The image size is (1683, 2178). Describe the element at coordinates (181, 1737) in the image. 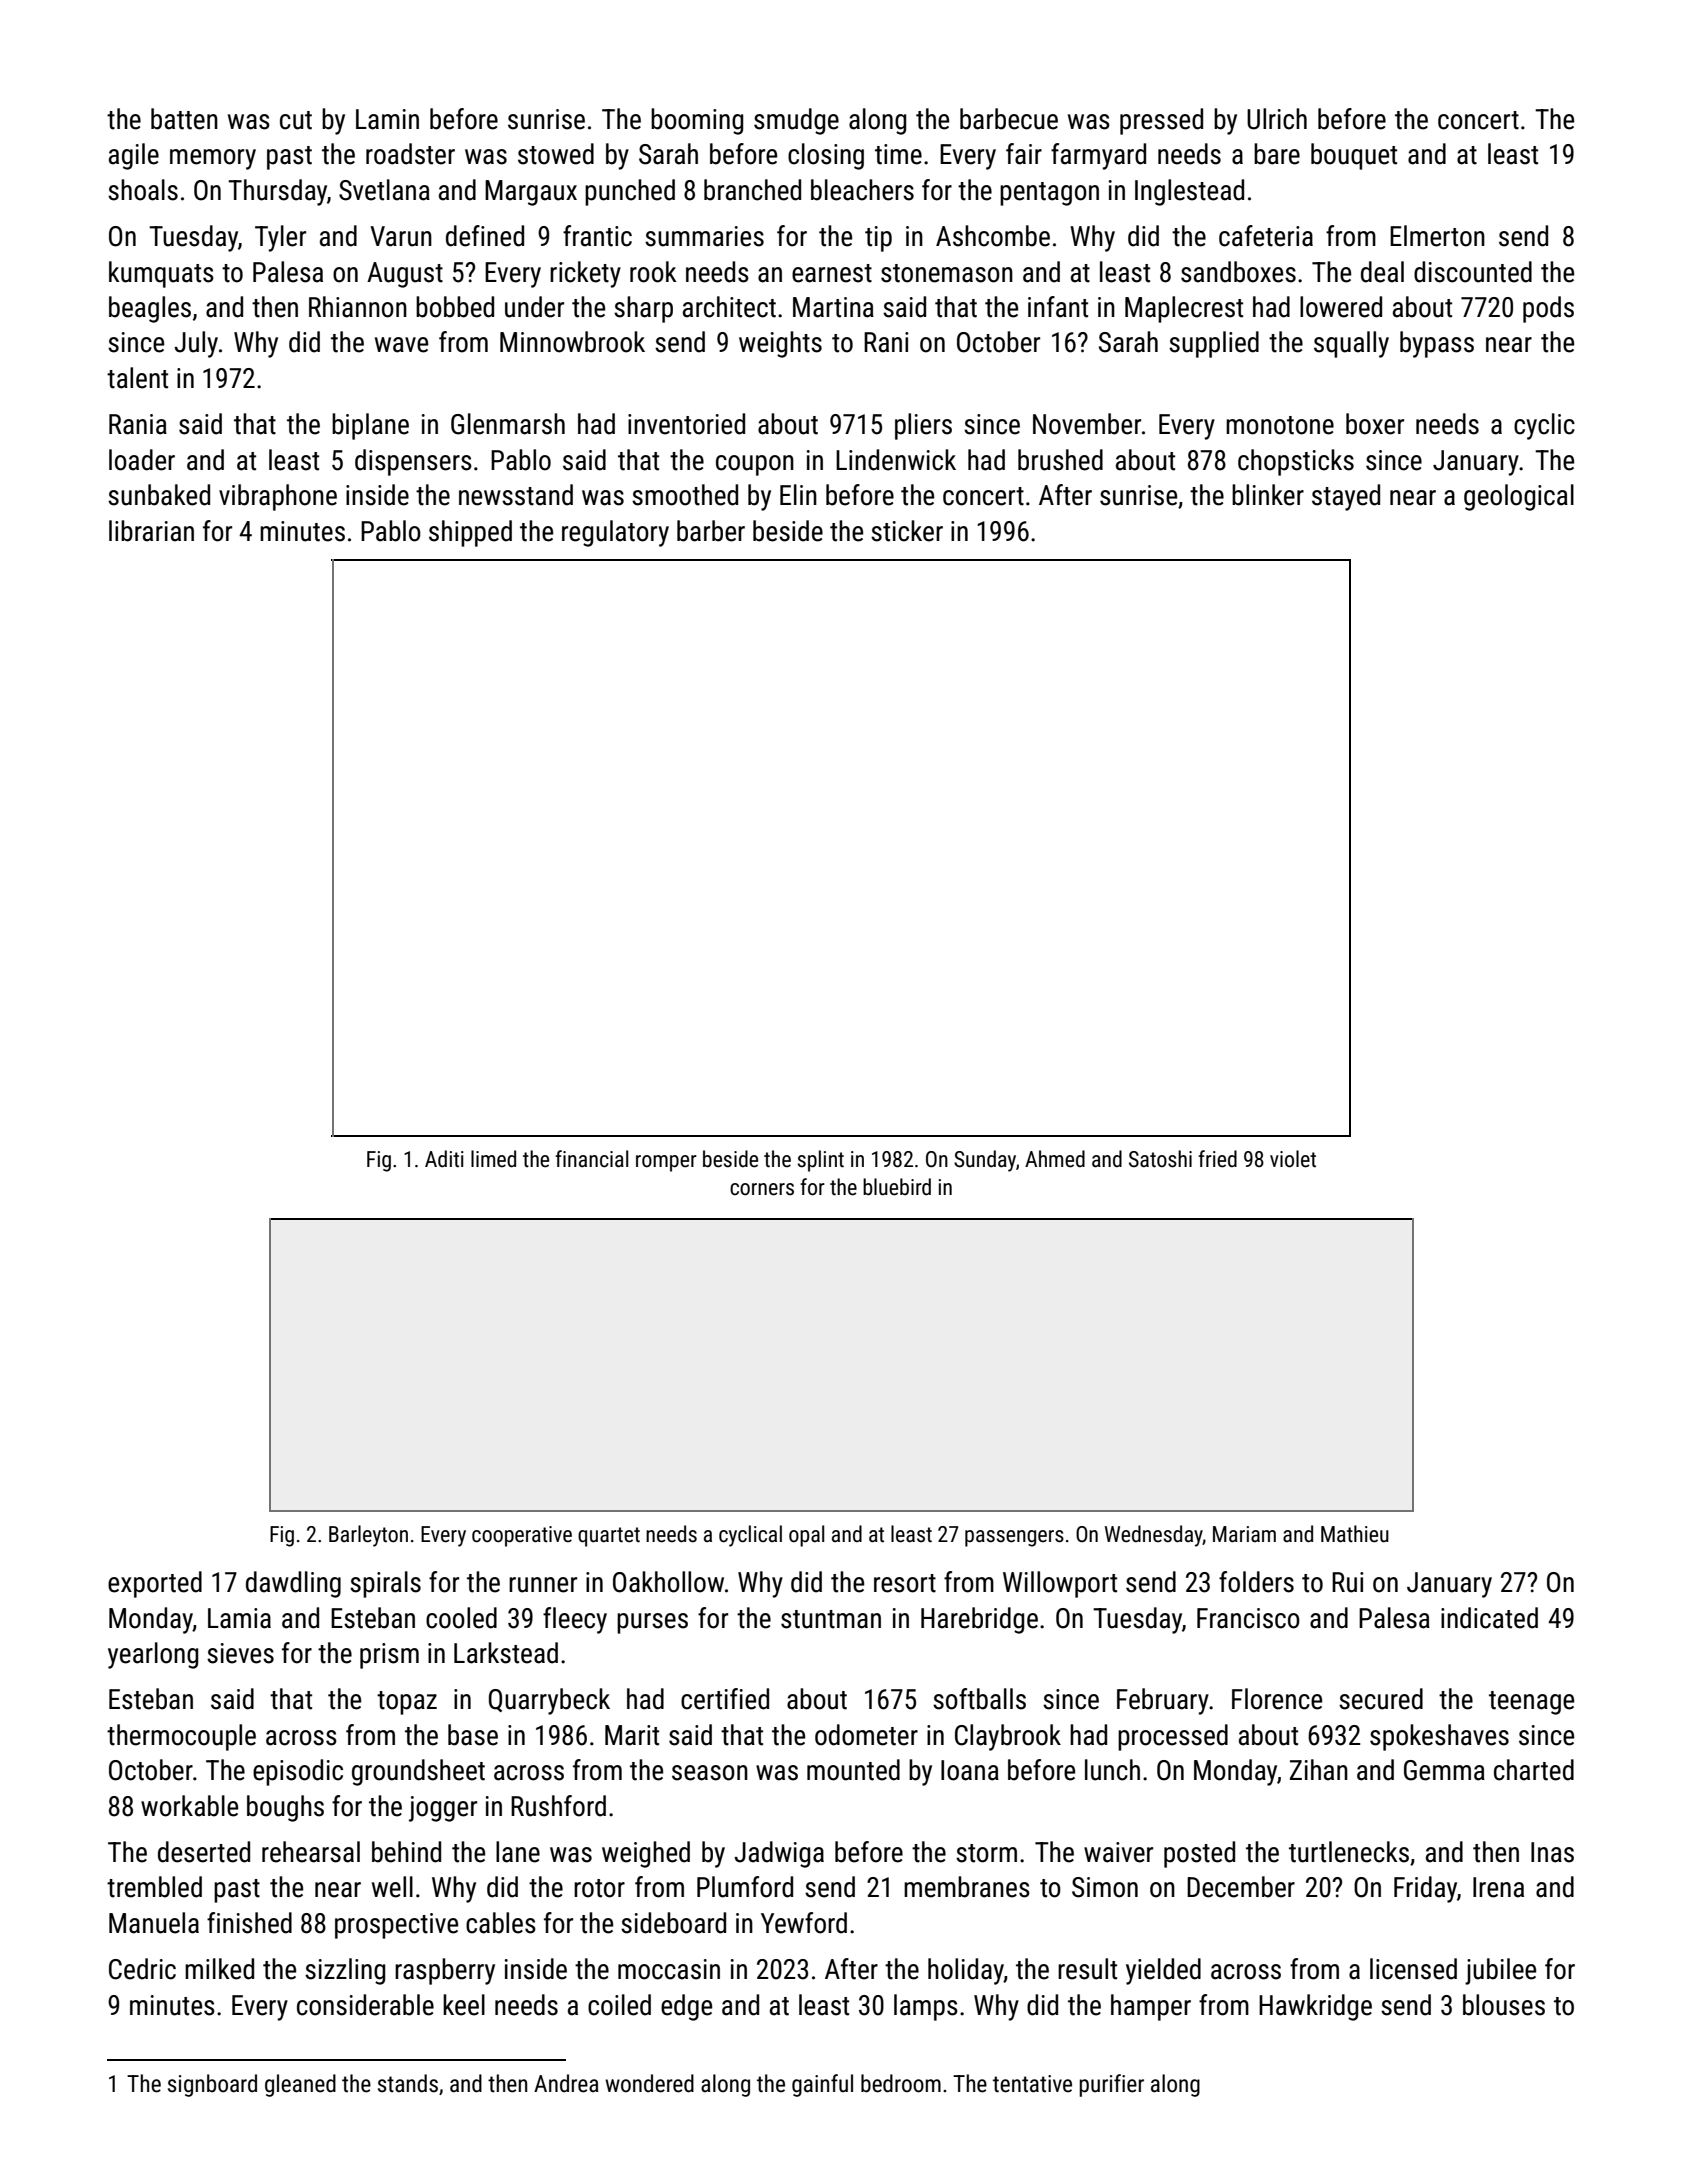

I see `thermocouple` at that location.
